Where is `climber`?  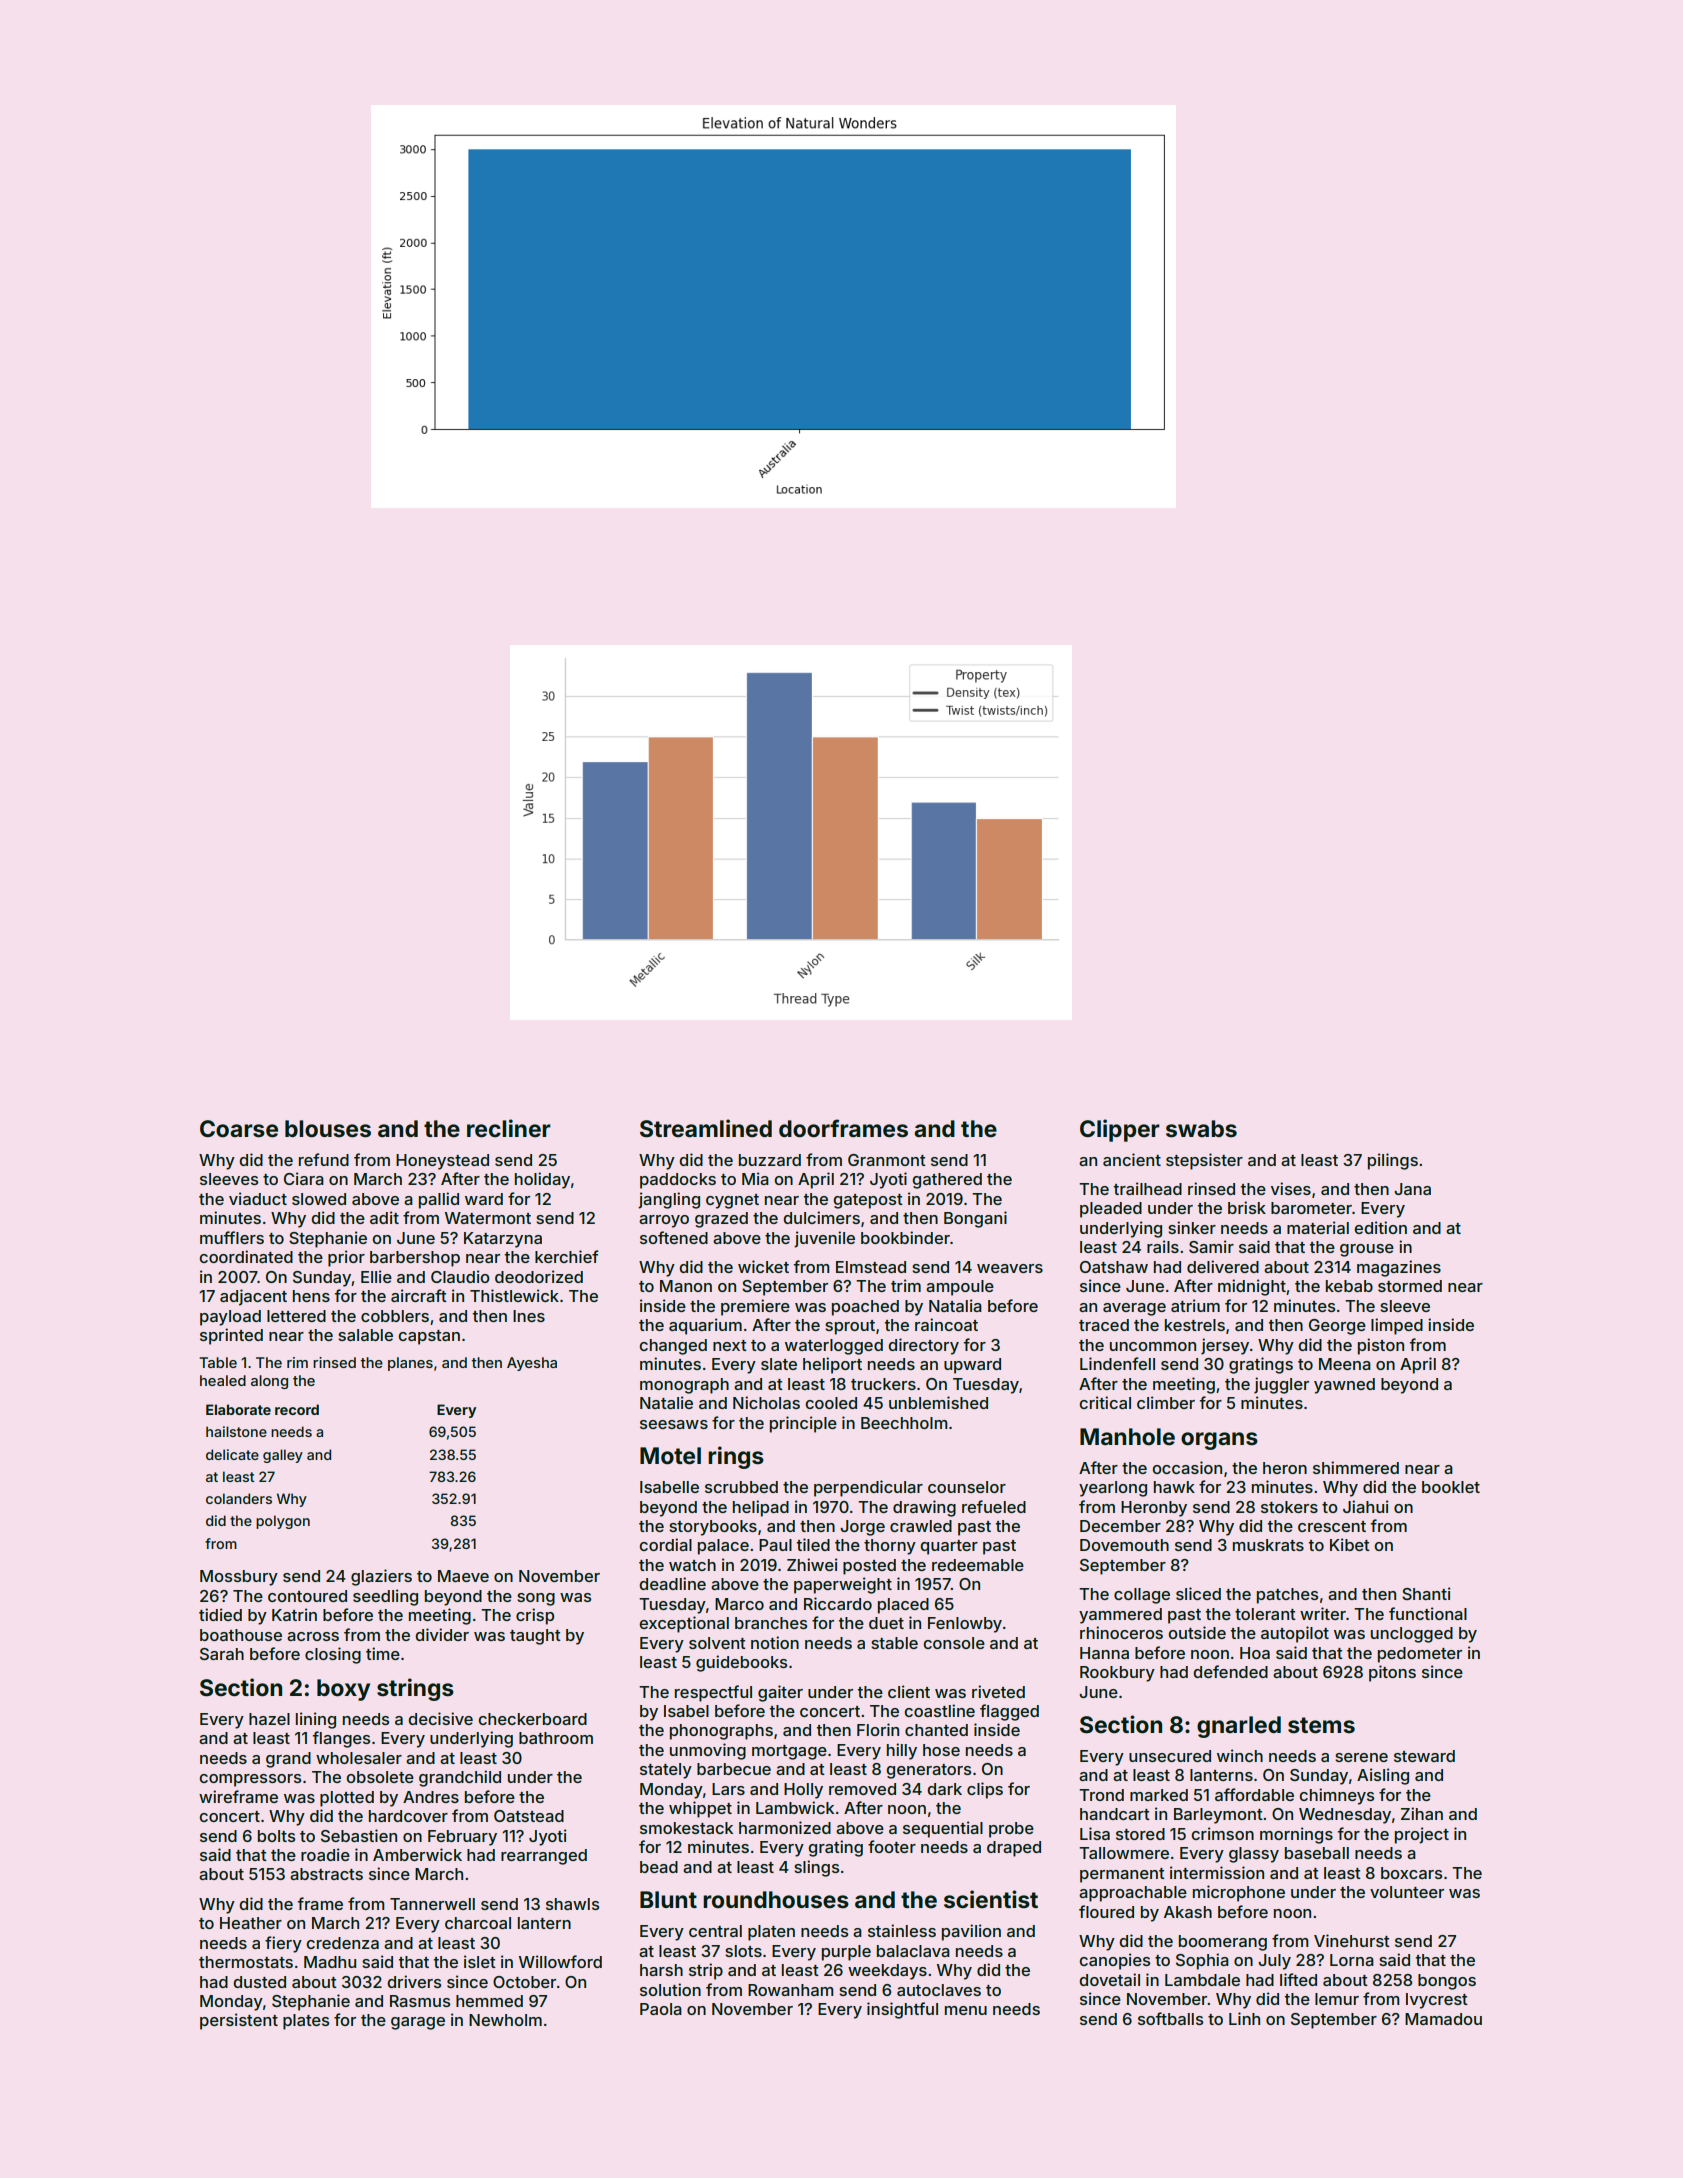 climber is located at coordinates (1166, 1402).
